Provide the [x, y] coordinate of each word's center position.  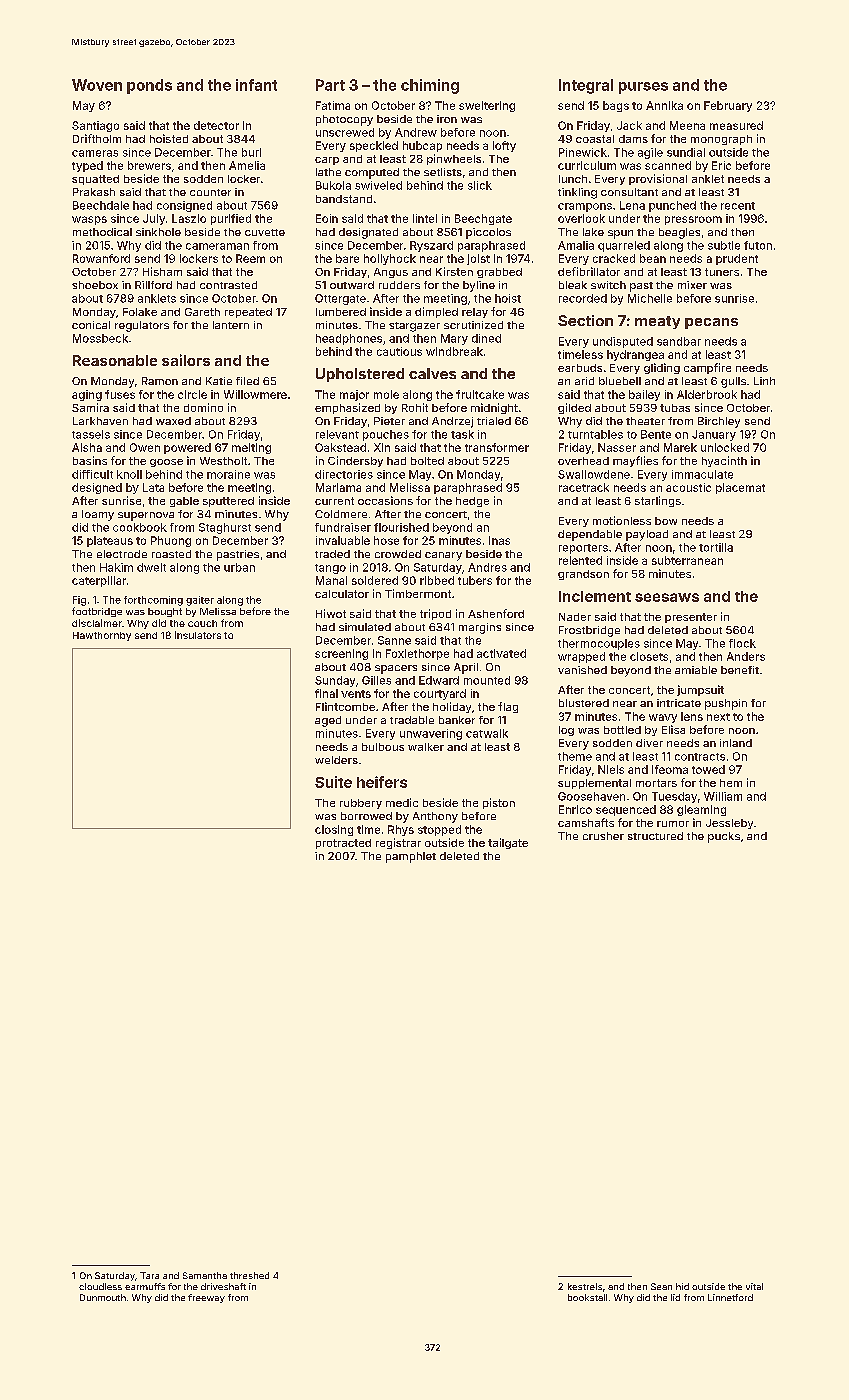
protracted [343, 844]
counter [210, 192]
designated [368, 233]
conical [91, 325]
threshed [249, 1275]
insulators [198, 635]
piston [499, 803]
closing [334, 830]
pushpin [726, 704]
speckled [374, 146]
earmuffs [145, 1286]
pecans [711, 323]
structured [655, 836]
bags [616, 106]
